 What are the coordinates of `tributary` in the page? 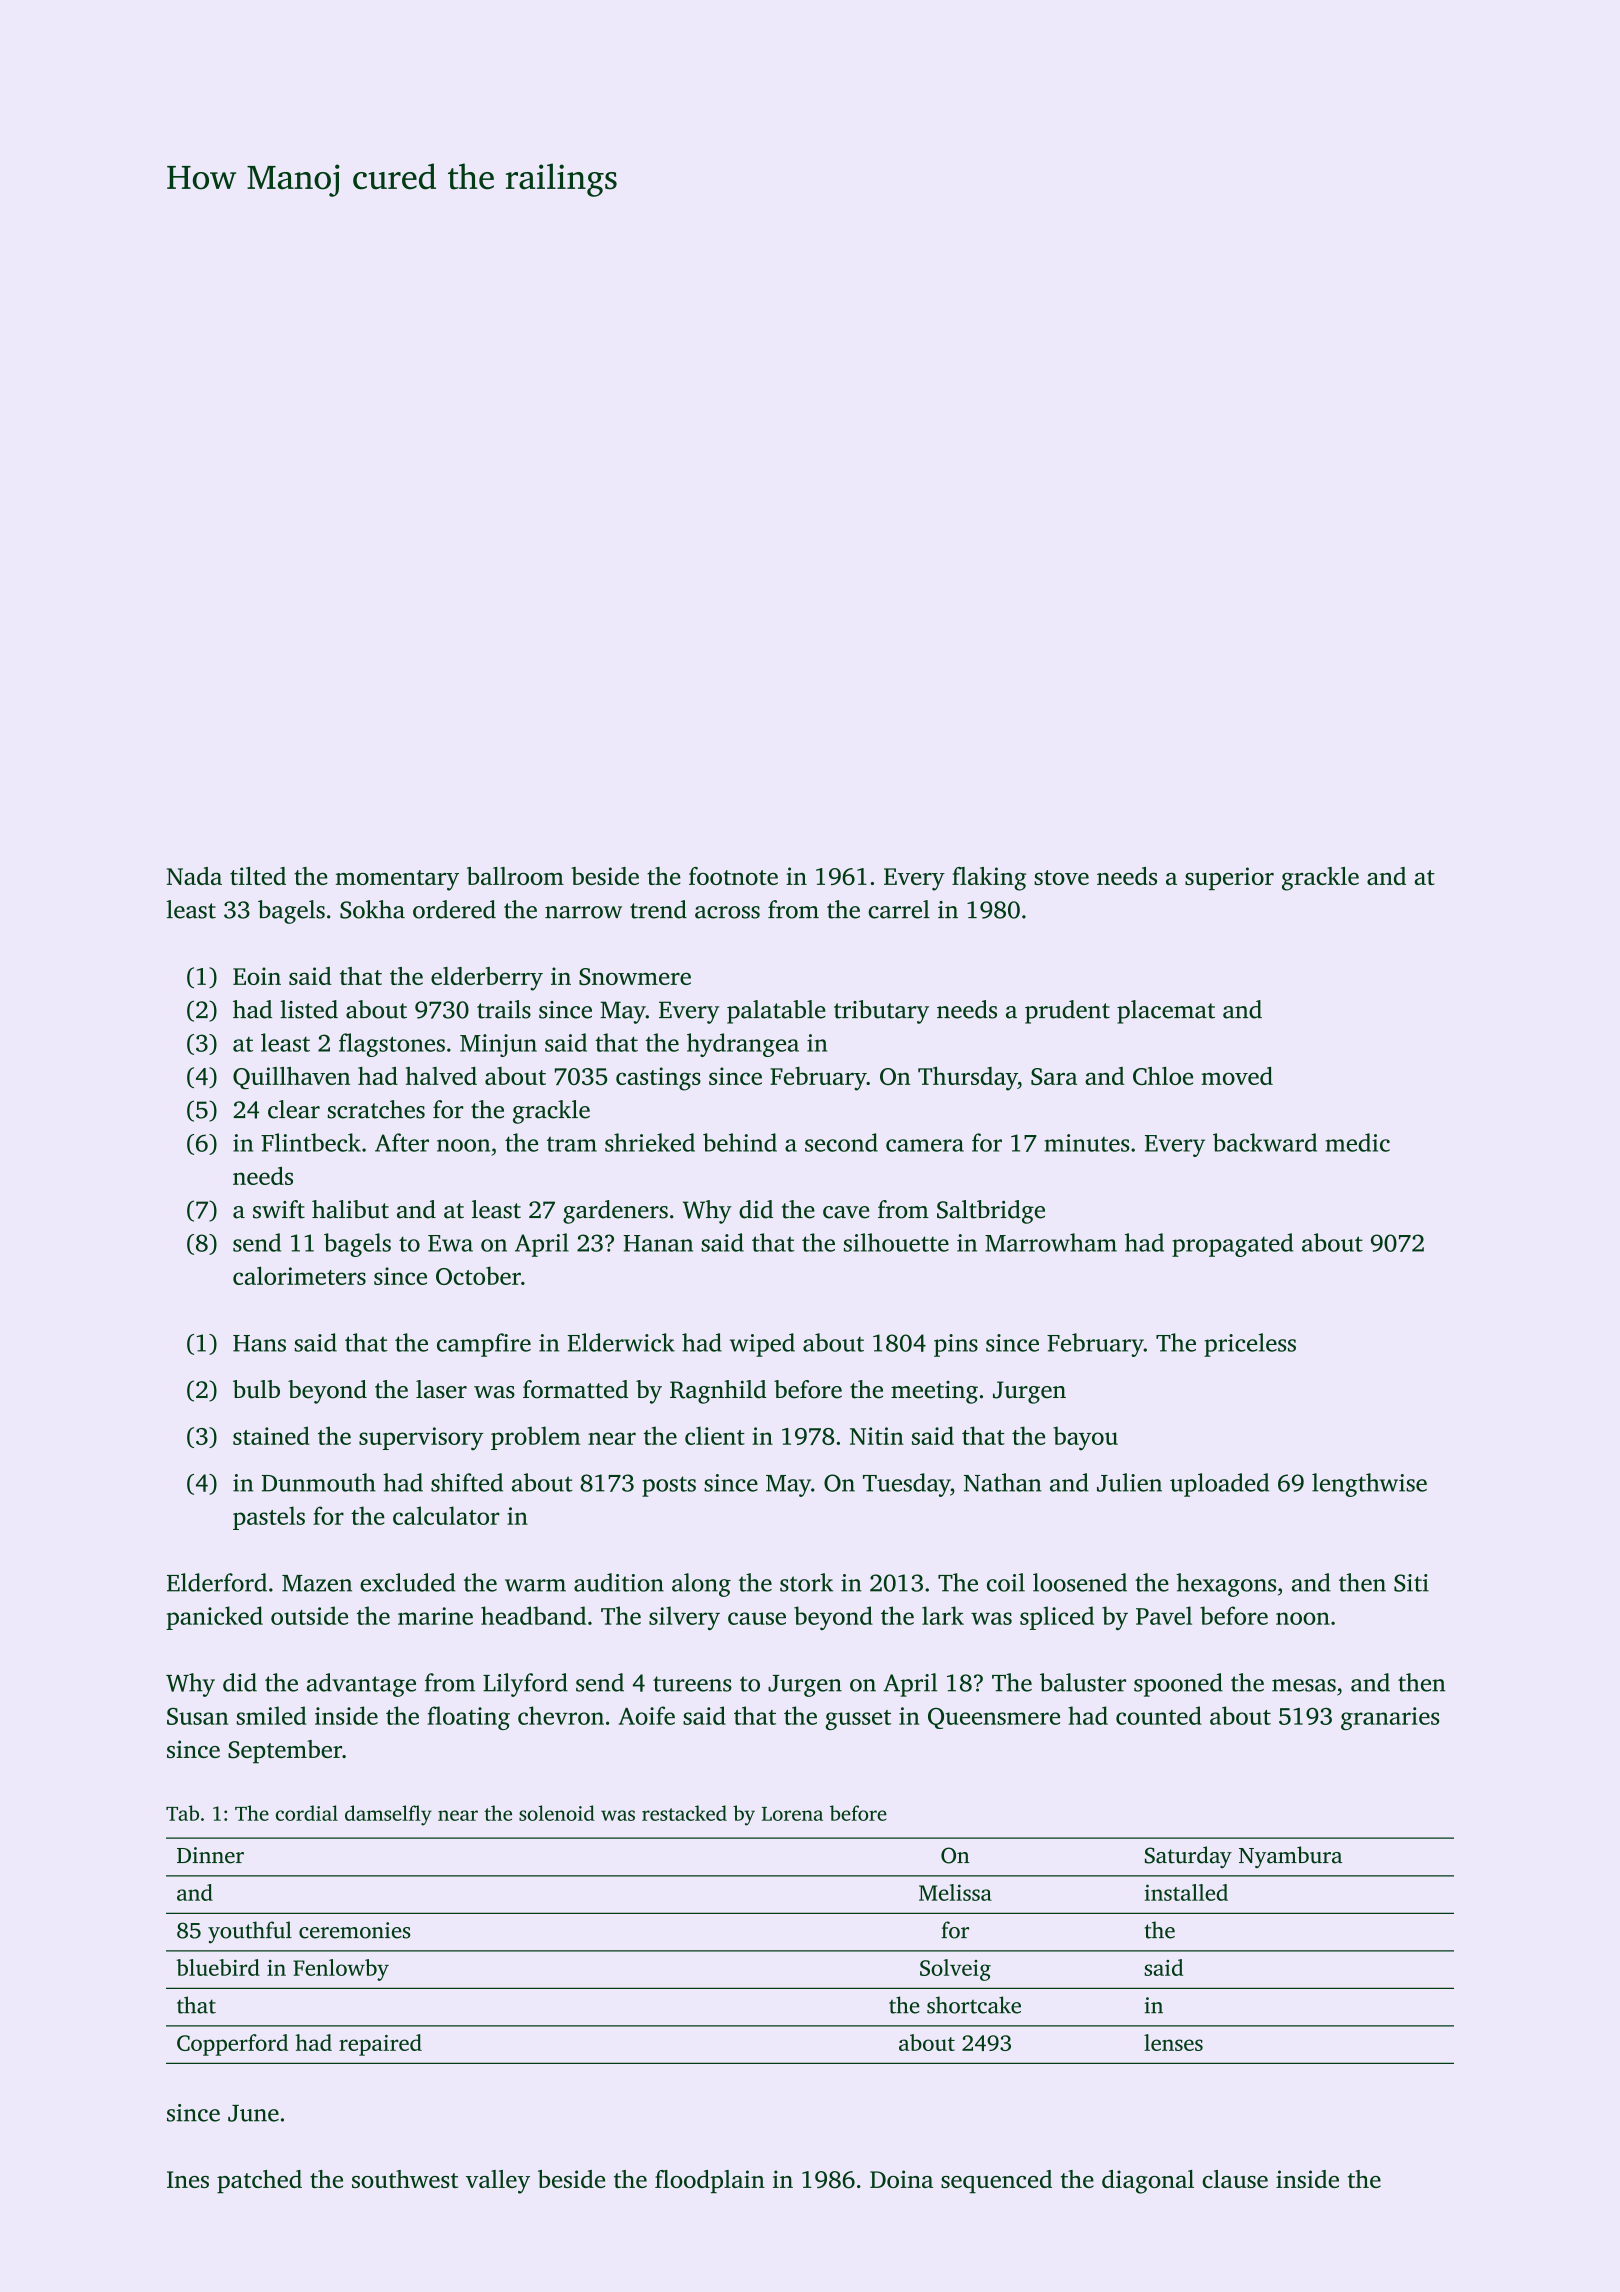 It's located at (881, 1012).
